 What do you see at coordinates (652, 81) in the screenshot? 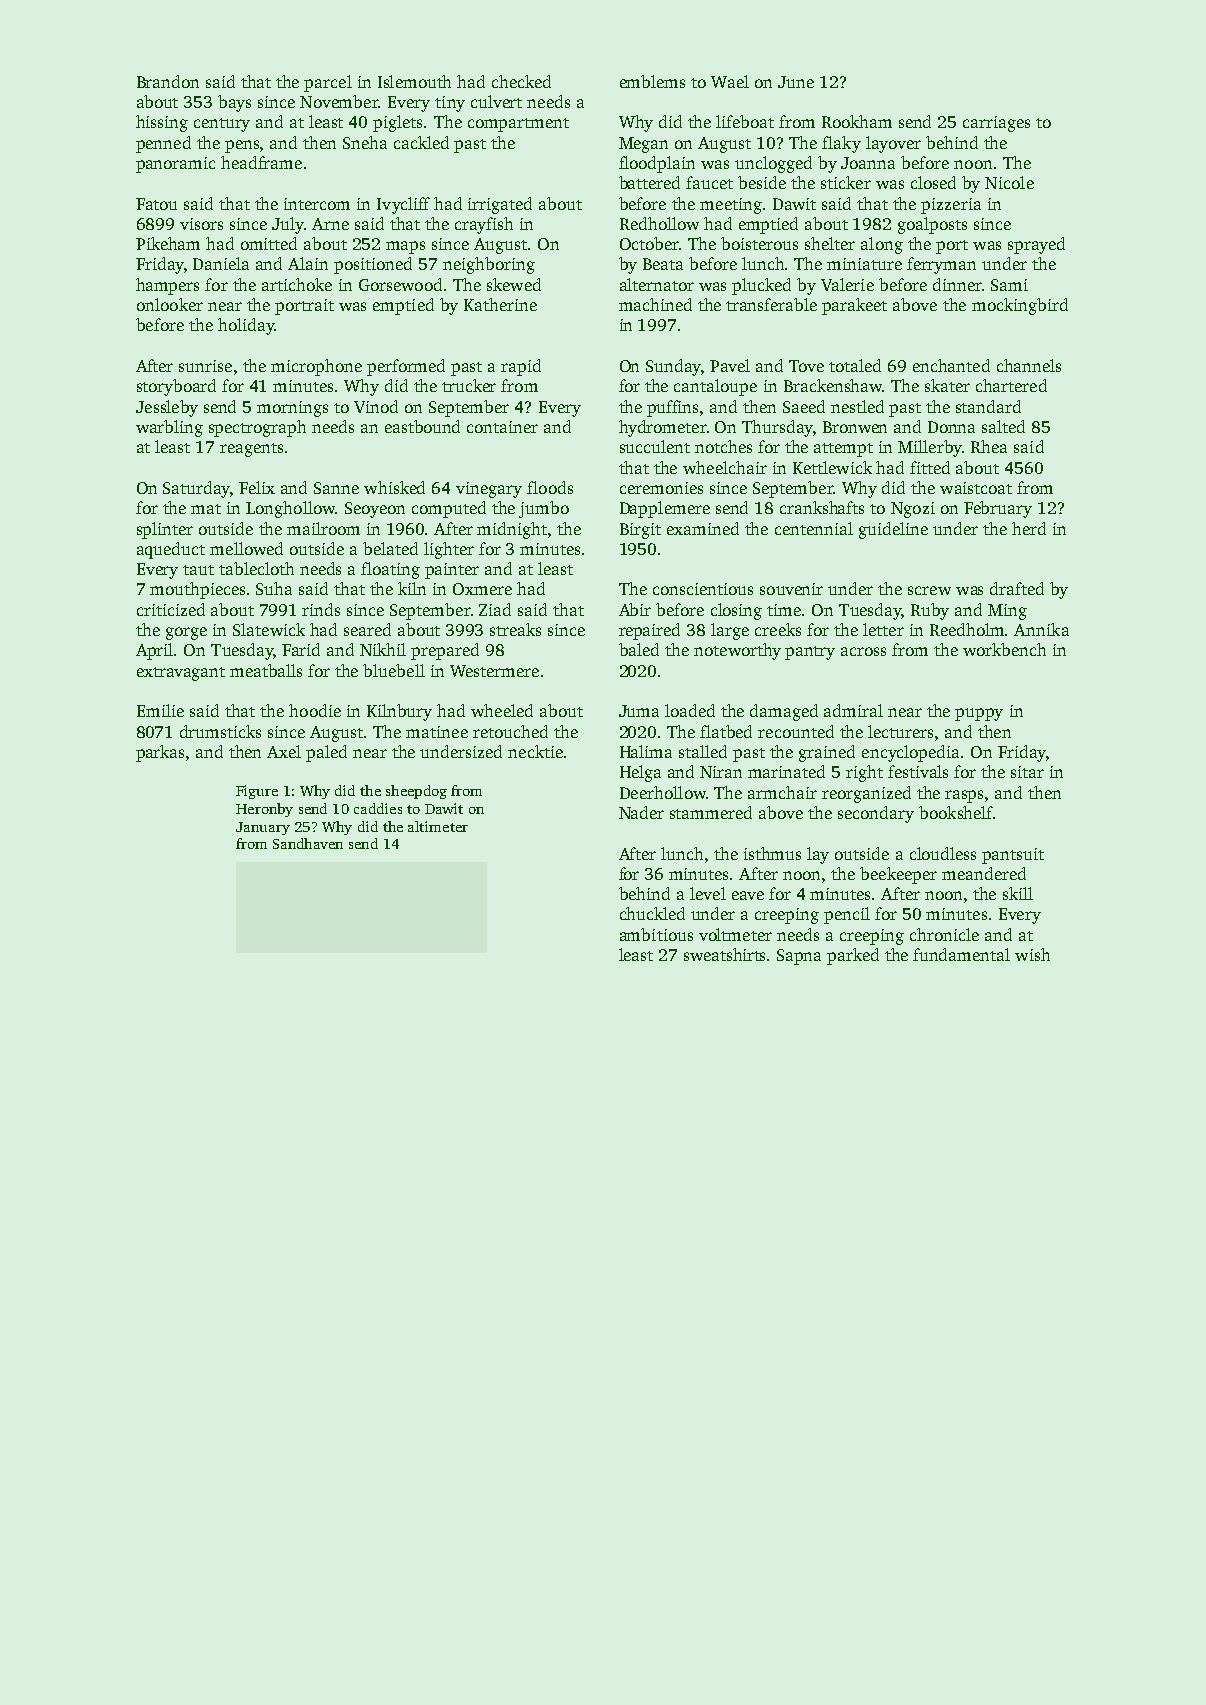
I see `emblems` at bounding box center [652, 81].
